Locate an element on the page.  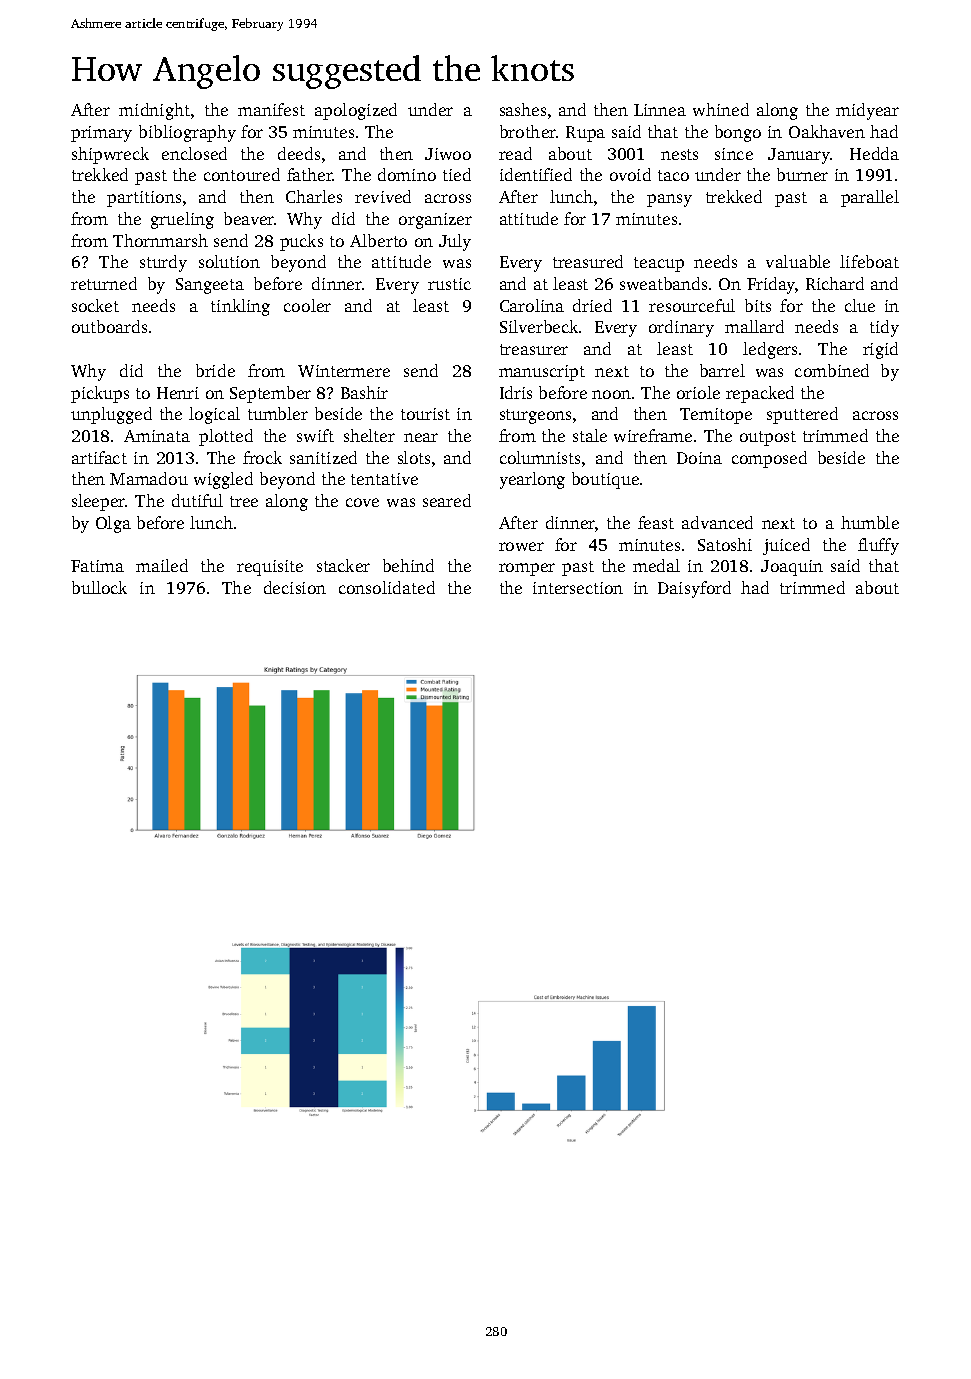
sturgeons is located at coordinates (535, 416).
